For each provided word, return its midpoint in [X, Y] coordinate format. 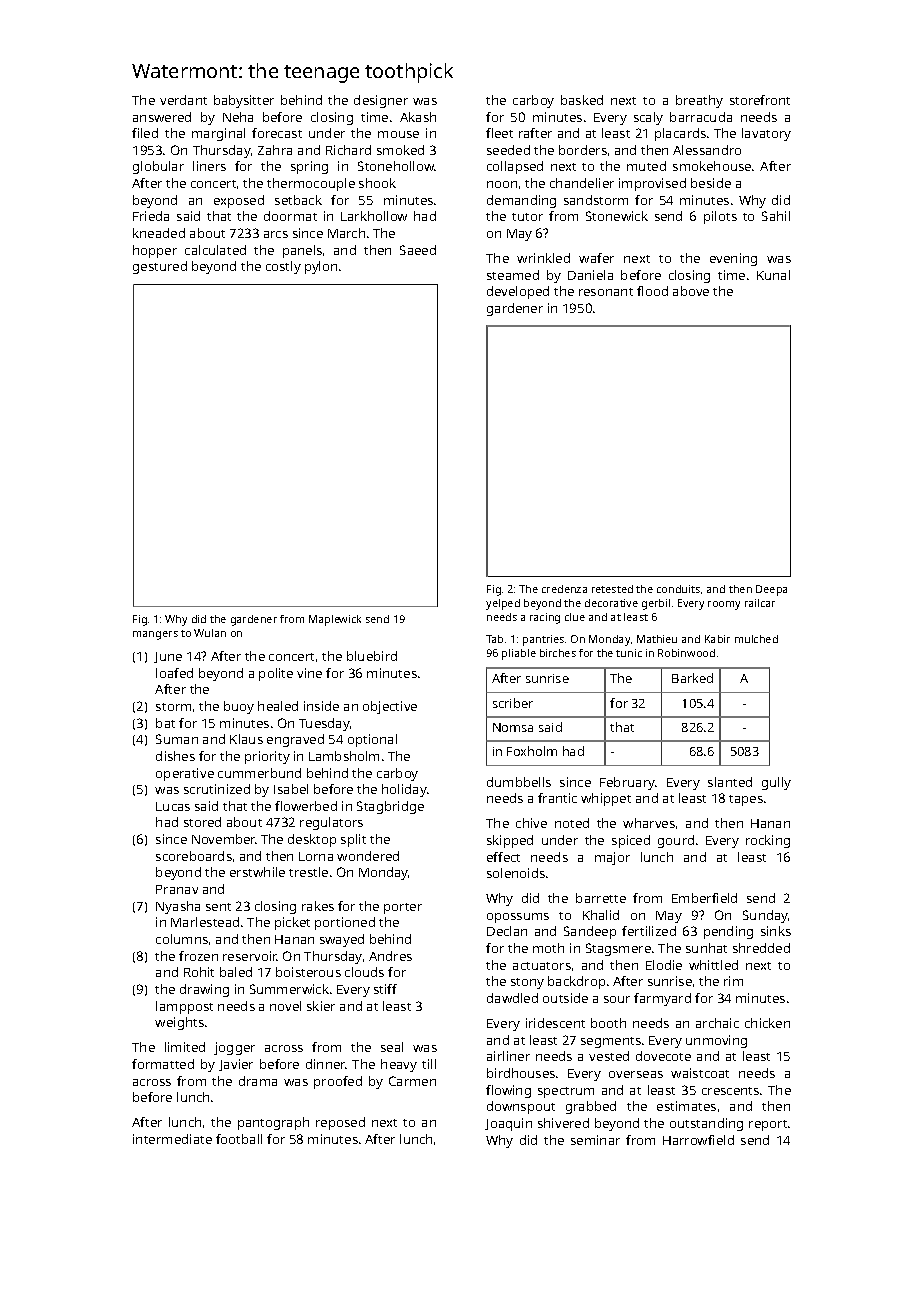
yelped [503, 604]
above [691, 291]
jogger [234, 1048]
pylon [321, 267]
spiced [631, 841]
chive [531, 823]
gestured [160, 267]
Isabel [291, 789]
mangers [155, 635]
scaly [648, 118]
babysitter [244, 101]
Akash [418, 117]
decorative [611, 603]
